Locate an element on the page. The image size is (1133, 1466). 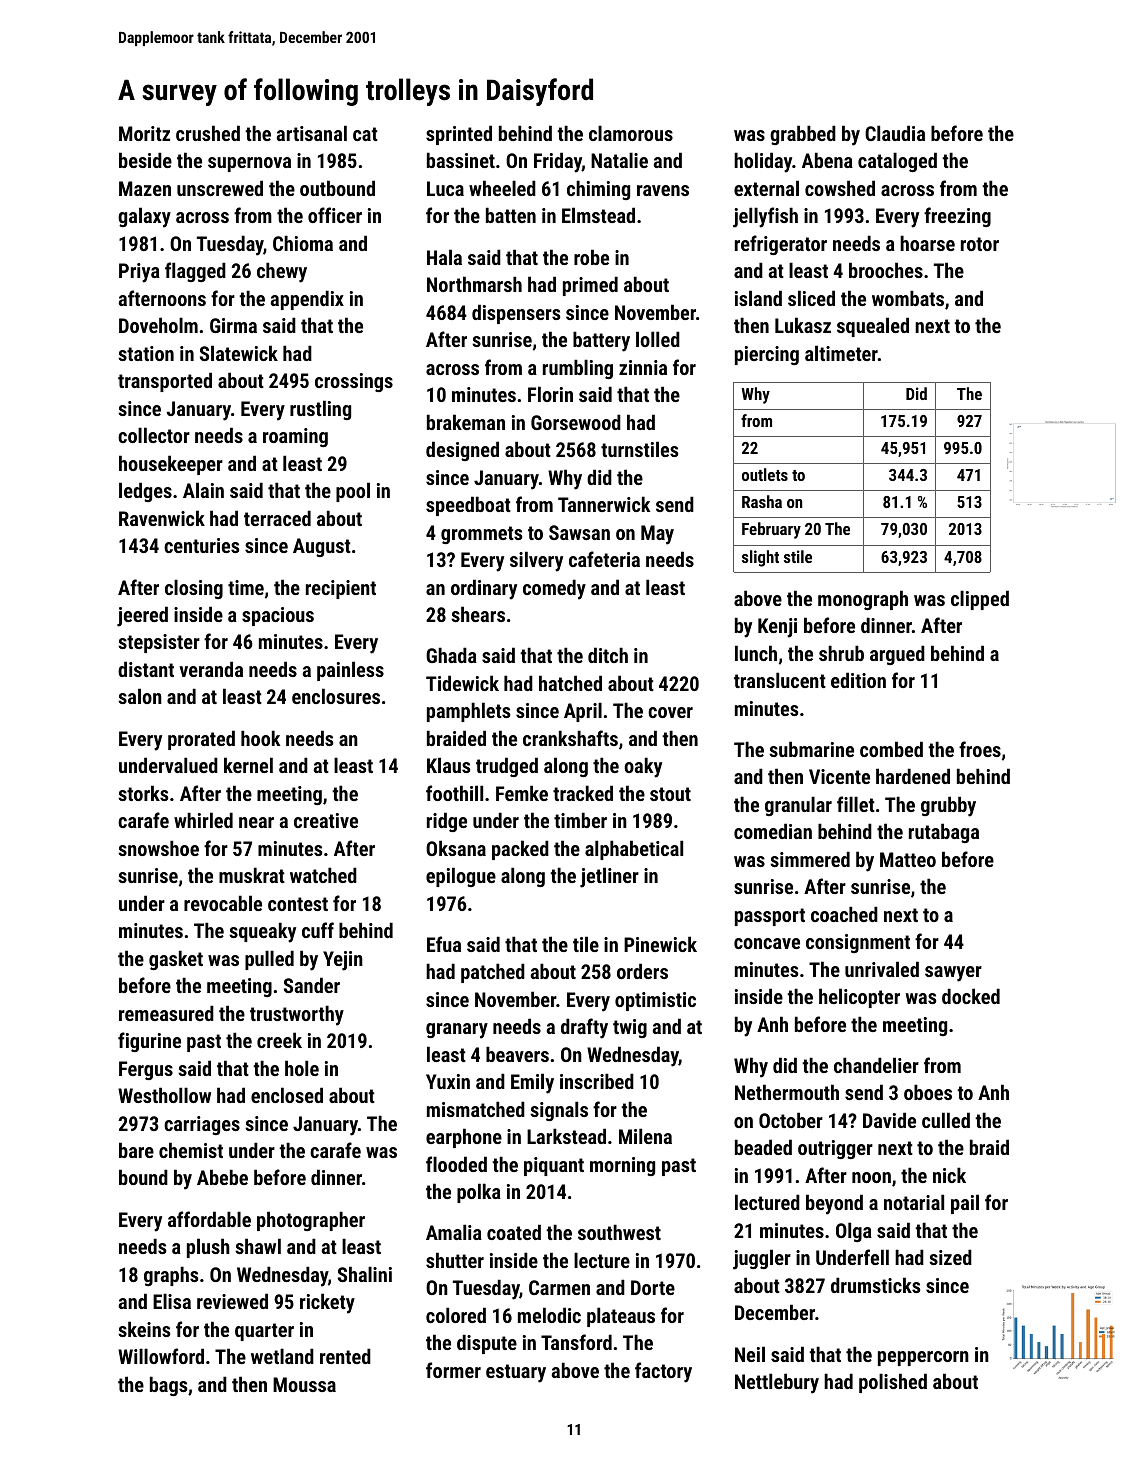
helicopter is located at coordinates (859, 998).
